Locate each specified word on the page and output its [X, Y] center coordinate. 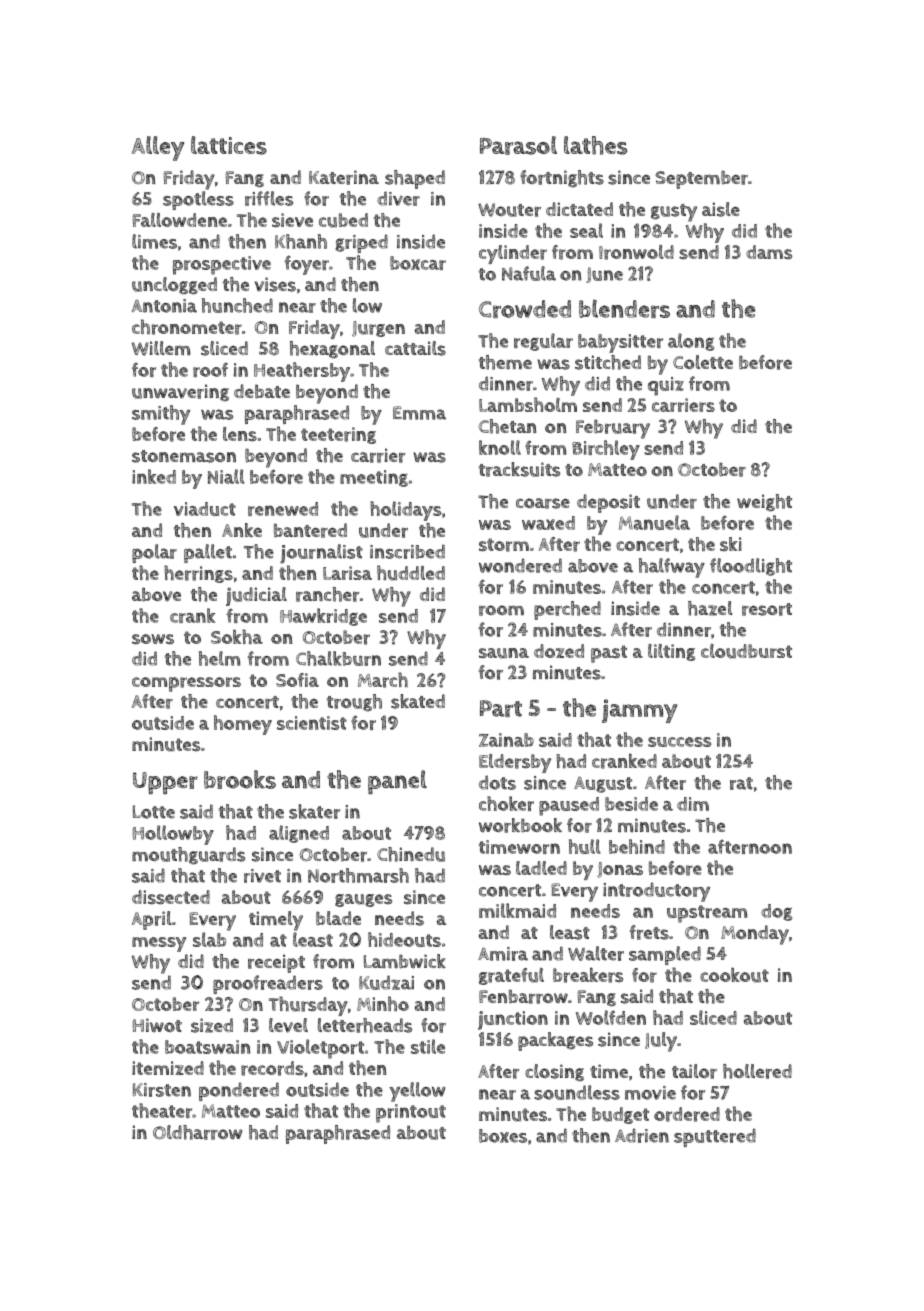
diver [398, 198]
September [701, 179]
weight [764, 503]
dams [769, 252]
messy [159, 944]
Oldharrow [198, 1132]
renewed [283, 509]
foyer [306, 265]
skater [314, 811]
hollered [757, 1071]
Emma [419, 413]
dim [693, 804]
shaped [415, 179]
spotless [198, 200]
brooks [240, 779]
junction [513, 1020]
